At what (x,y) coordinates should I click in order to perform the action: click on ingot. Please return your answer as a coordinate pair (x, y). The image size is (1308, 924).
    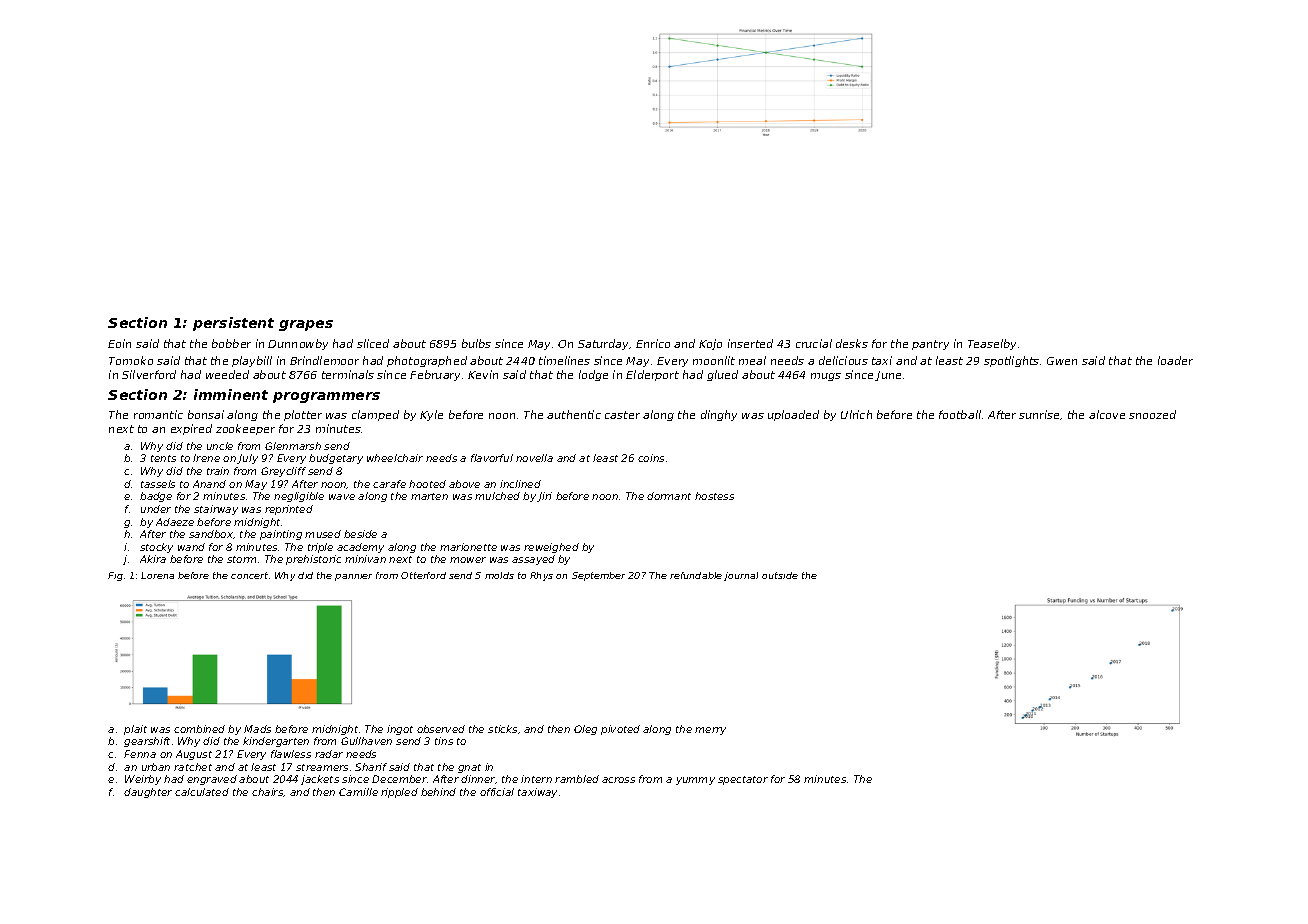
    Looking at the image, I should click on (400, 730).
